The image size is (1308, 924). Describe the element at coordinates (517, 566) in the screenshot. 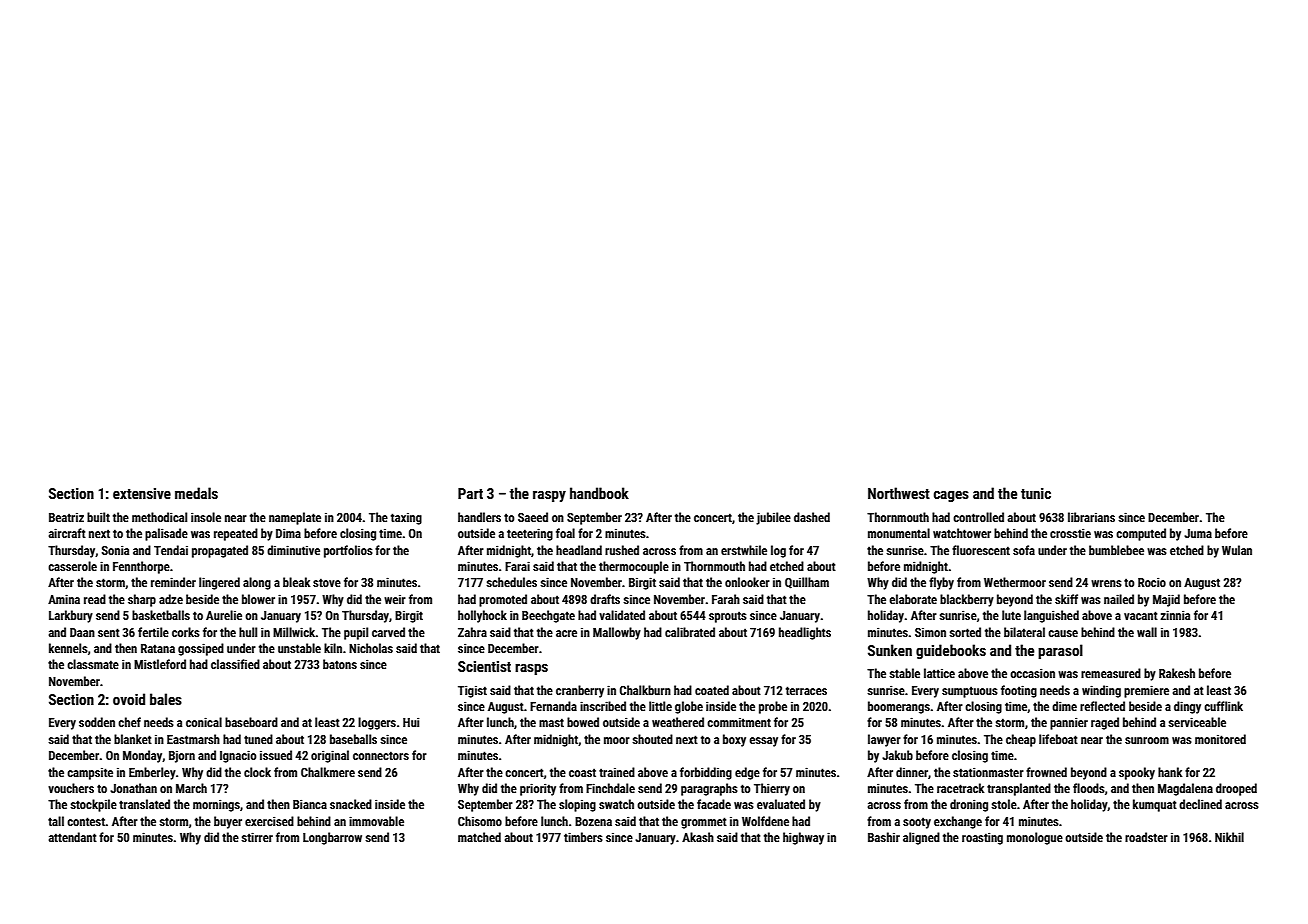

I see `Farai` at that location.
